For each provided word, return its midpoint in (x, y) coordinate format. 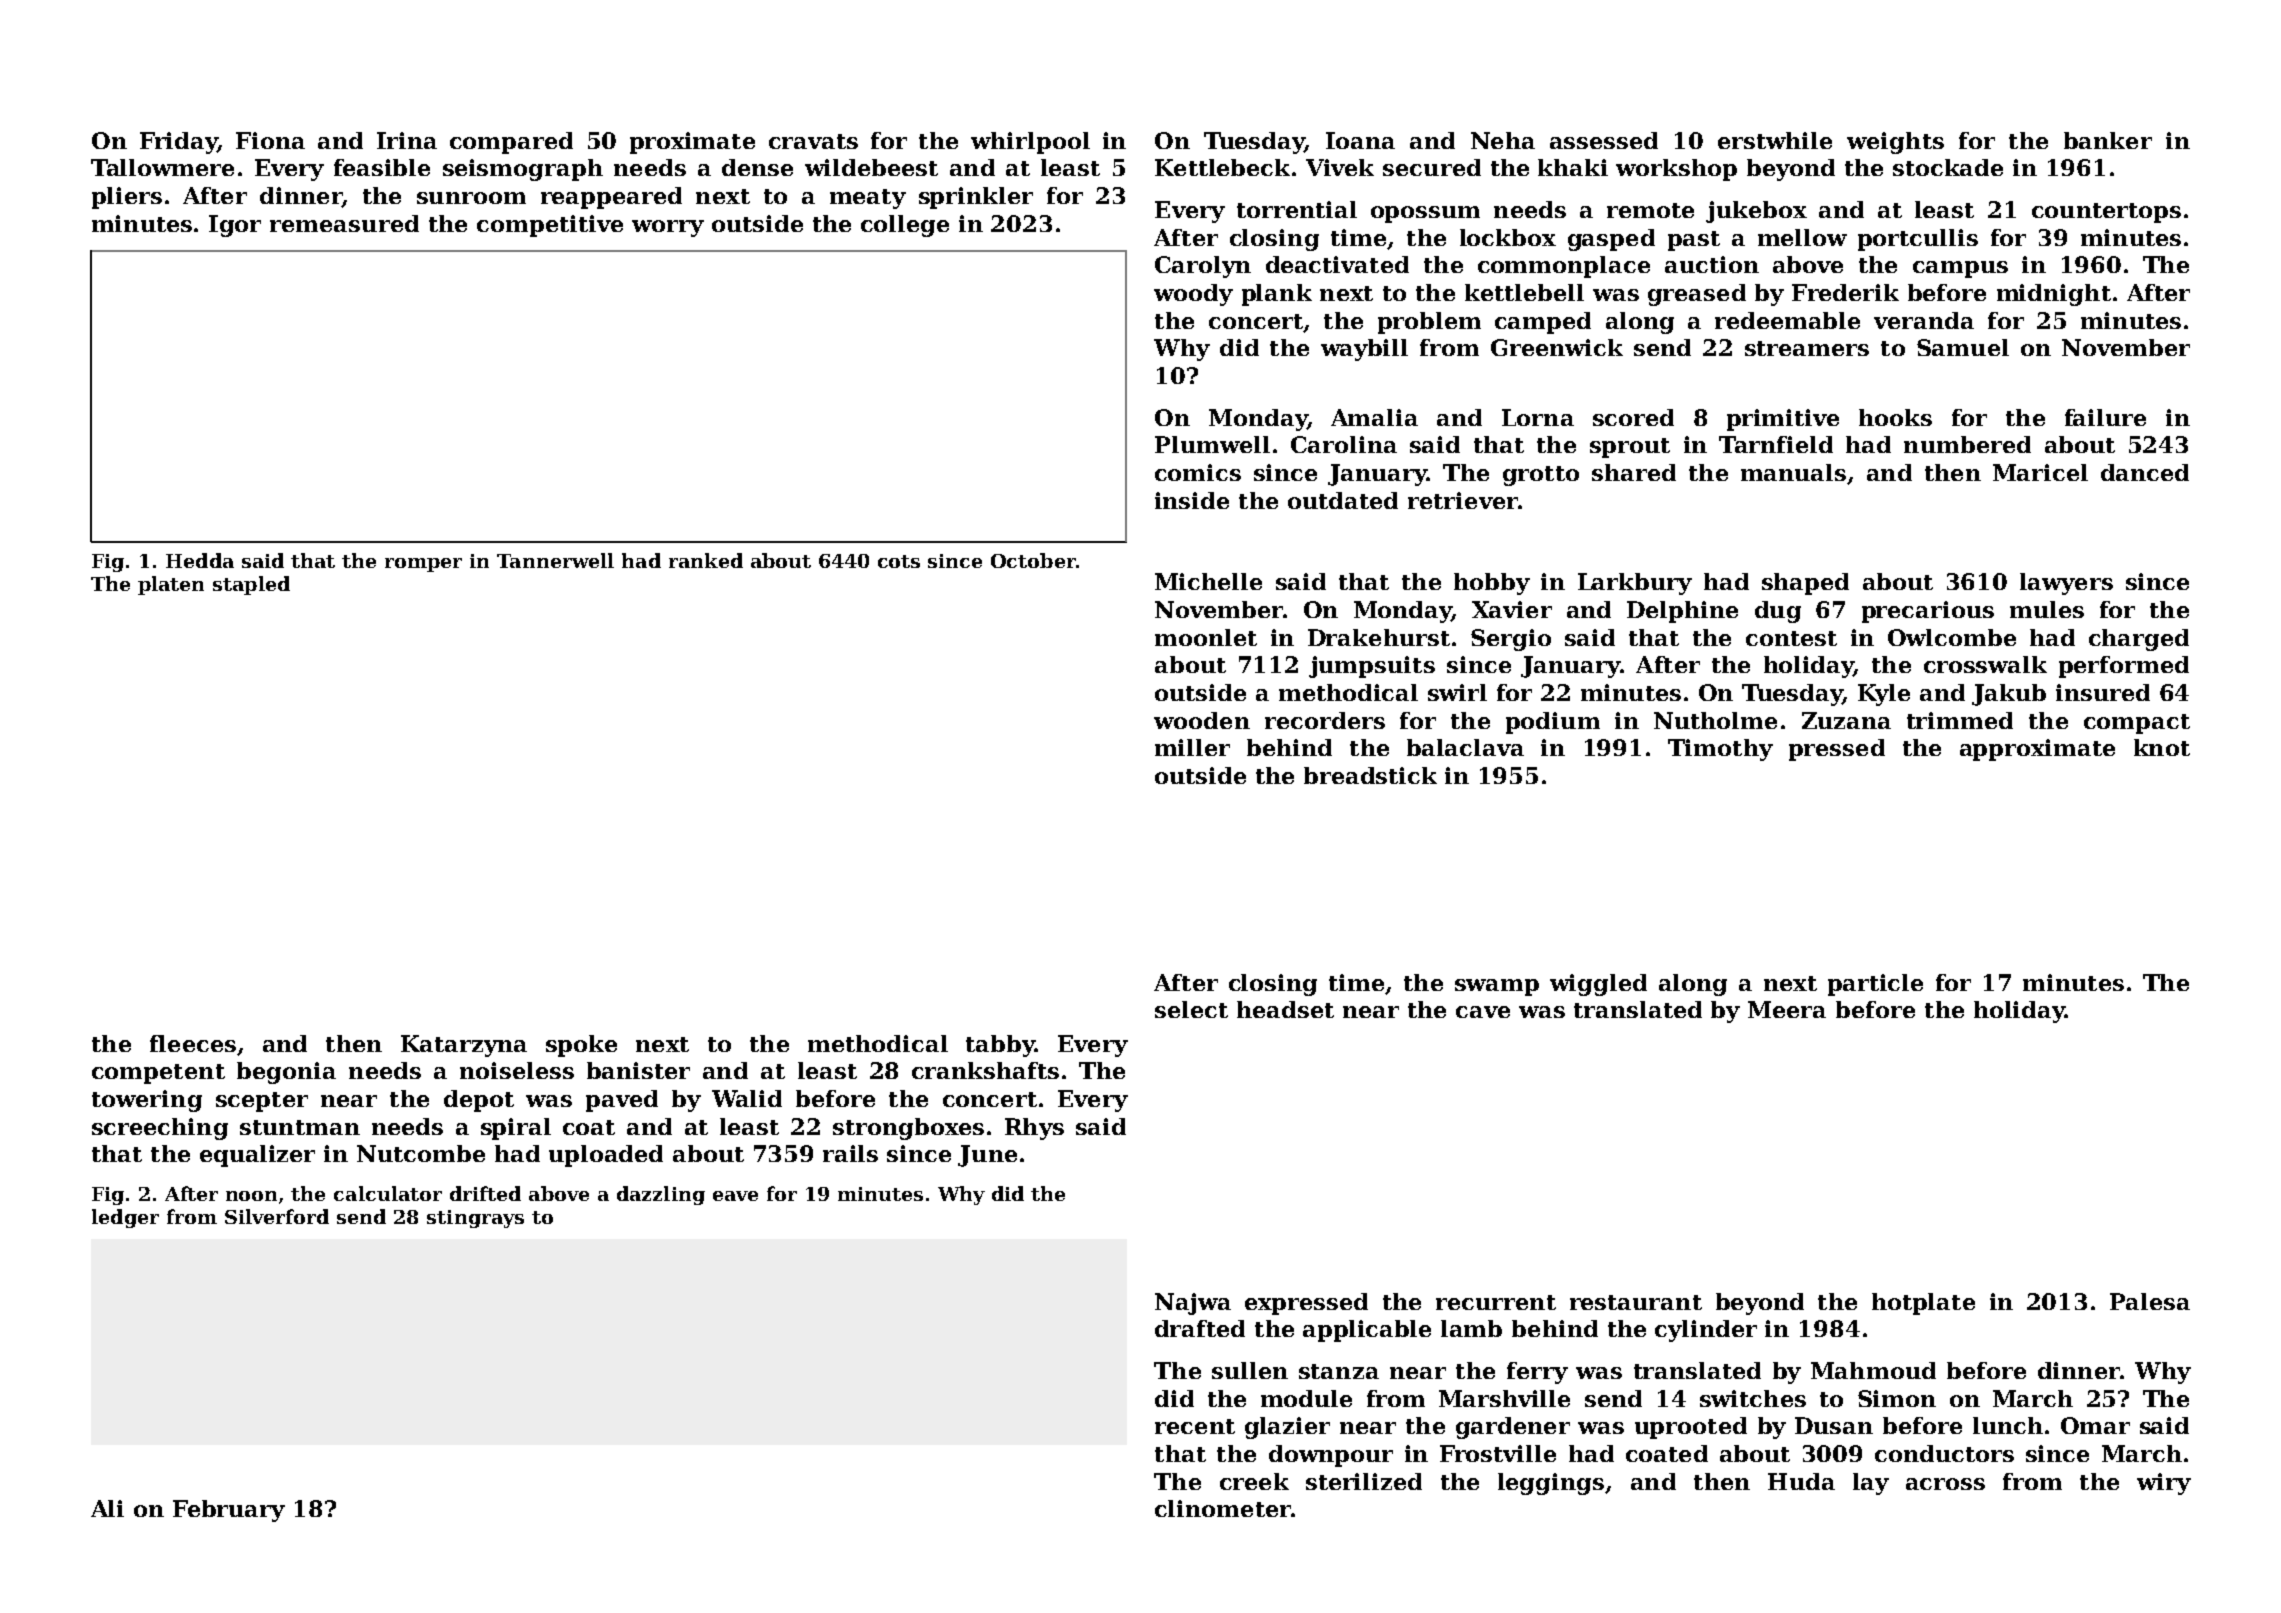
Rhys (1034, 1129)
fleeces (193, 1043)
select (1191, 1009)
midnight (2054, 295)
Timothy (1720, 750)
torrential (1297, 209)
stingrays (475, 1219)
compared (511, 143)
